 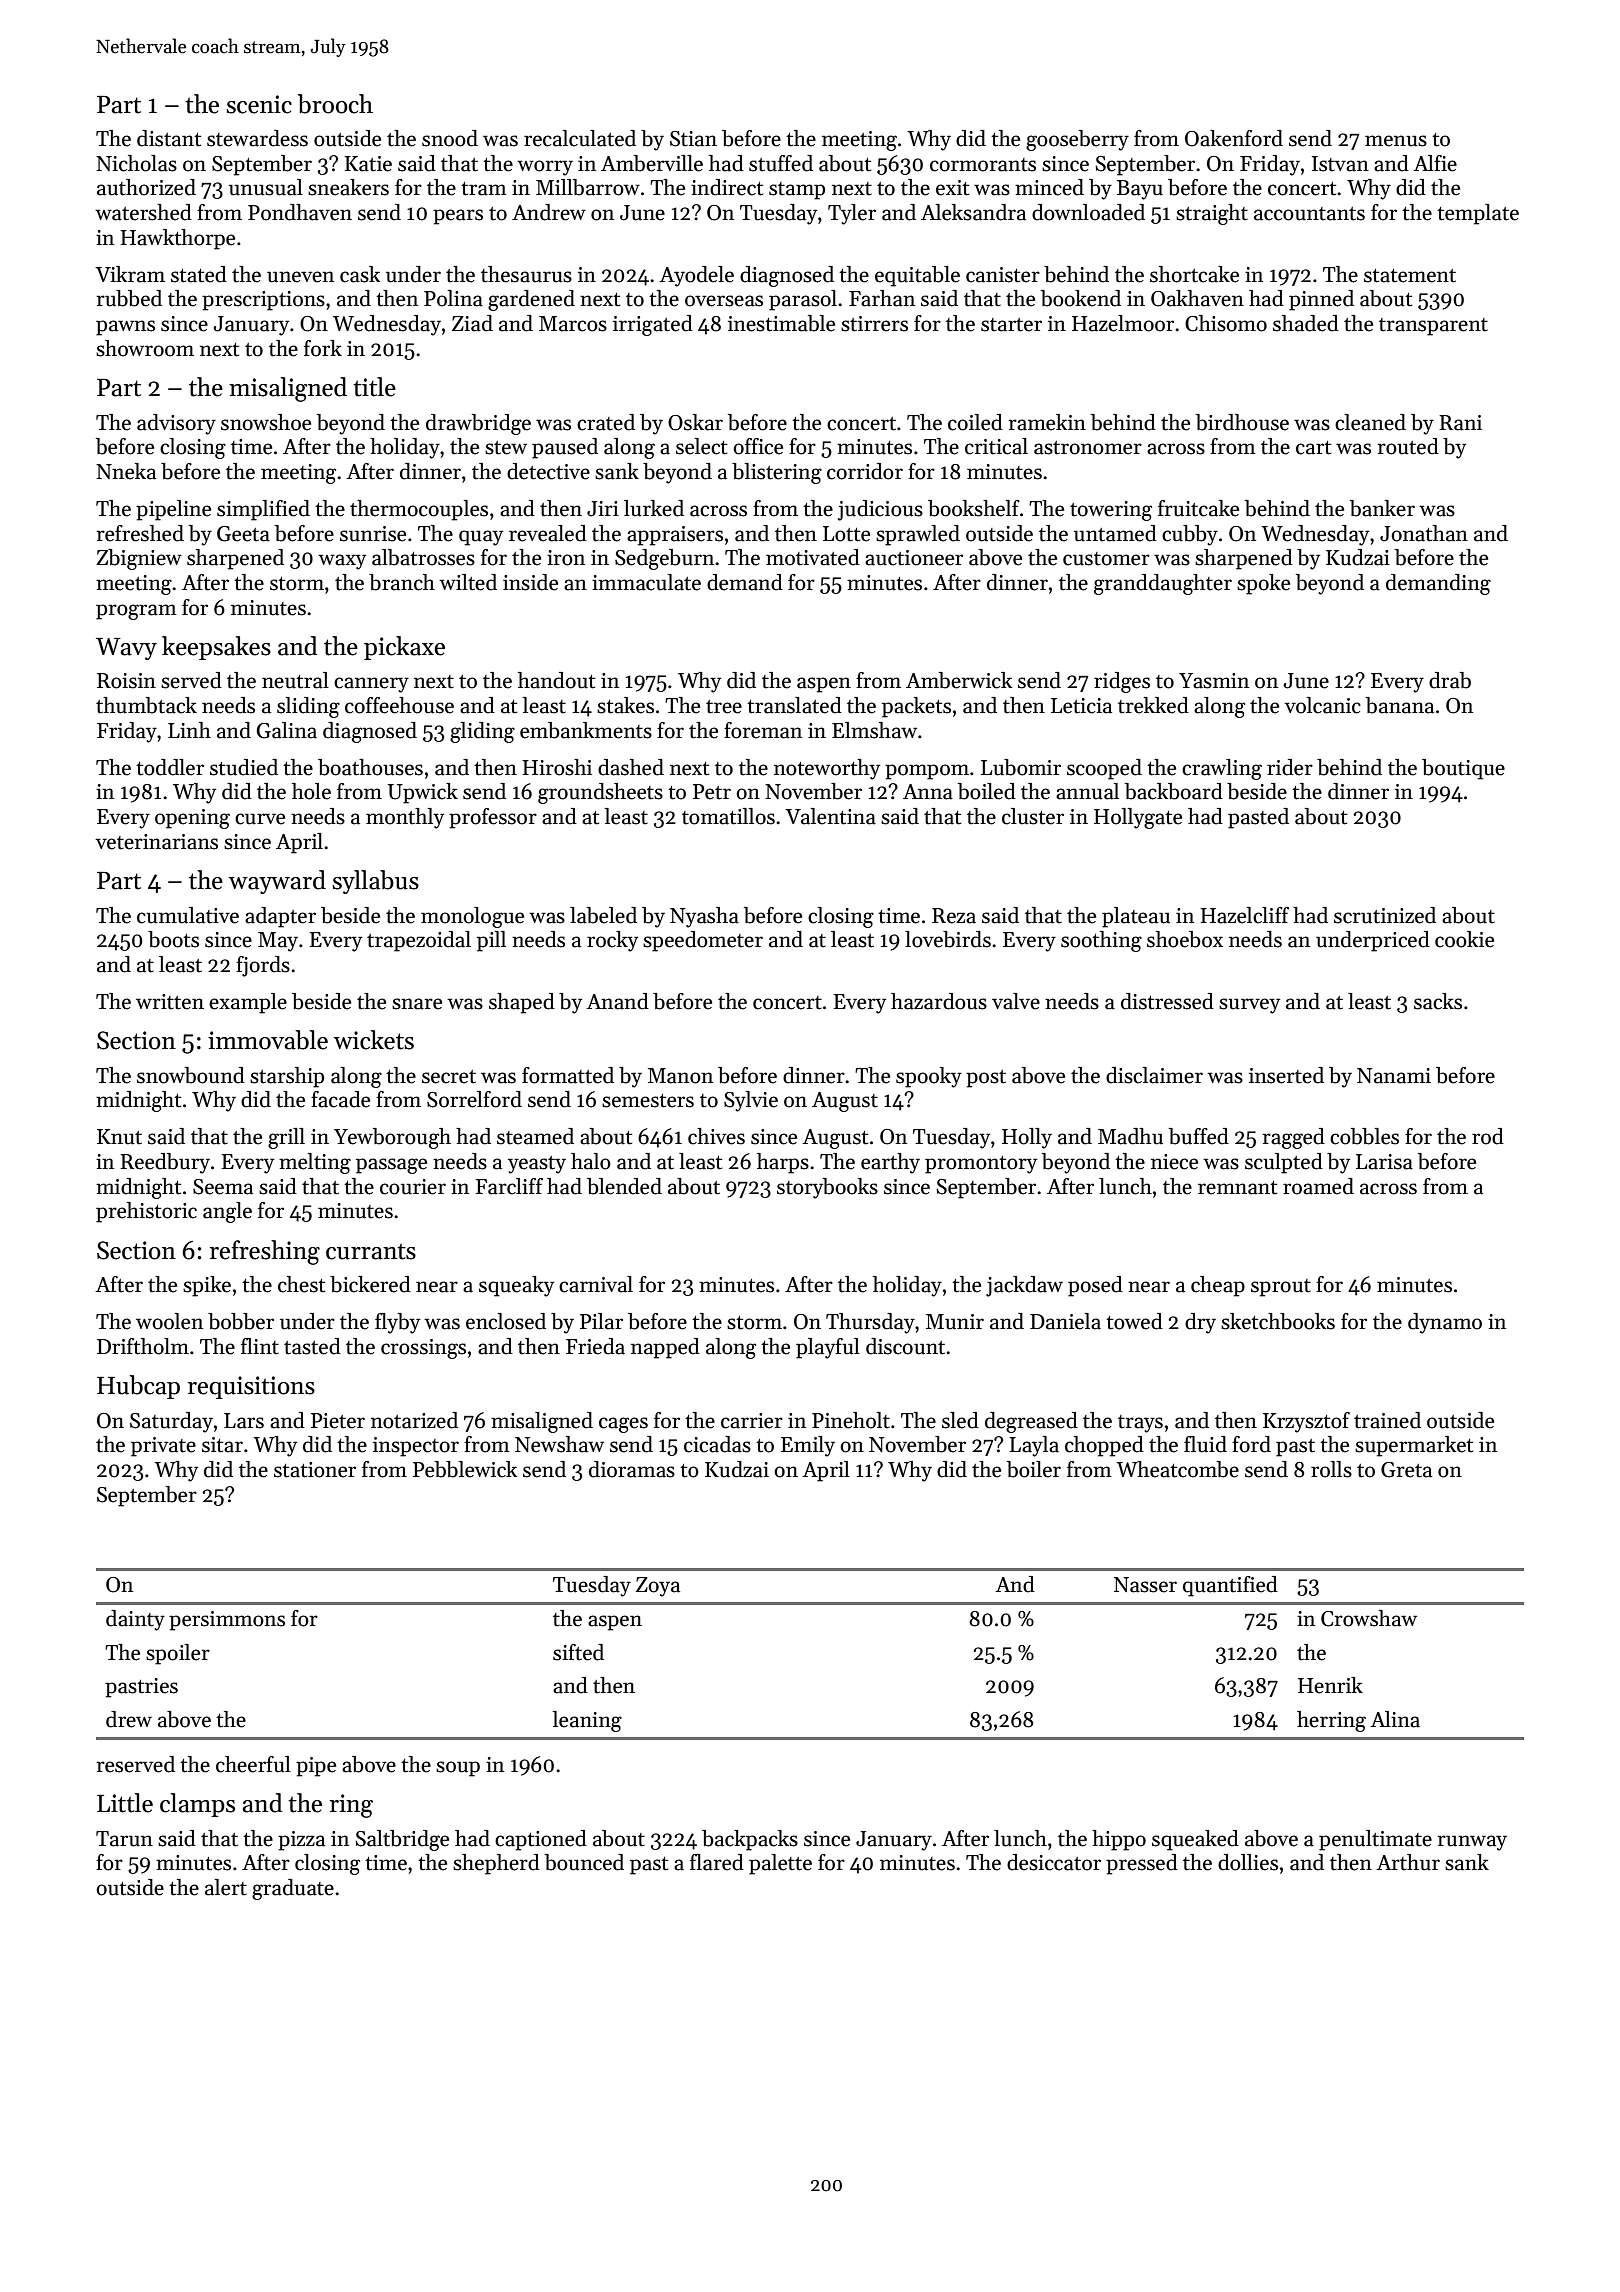 What do you see at coordinates (1408, 446) in the document?
I see `routed` at bounding box center [1408, 446].
